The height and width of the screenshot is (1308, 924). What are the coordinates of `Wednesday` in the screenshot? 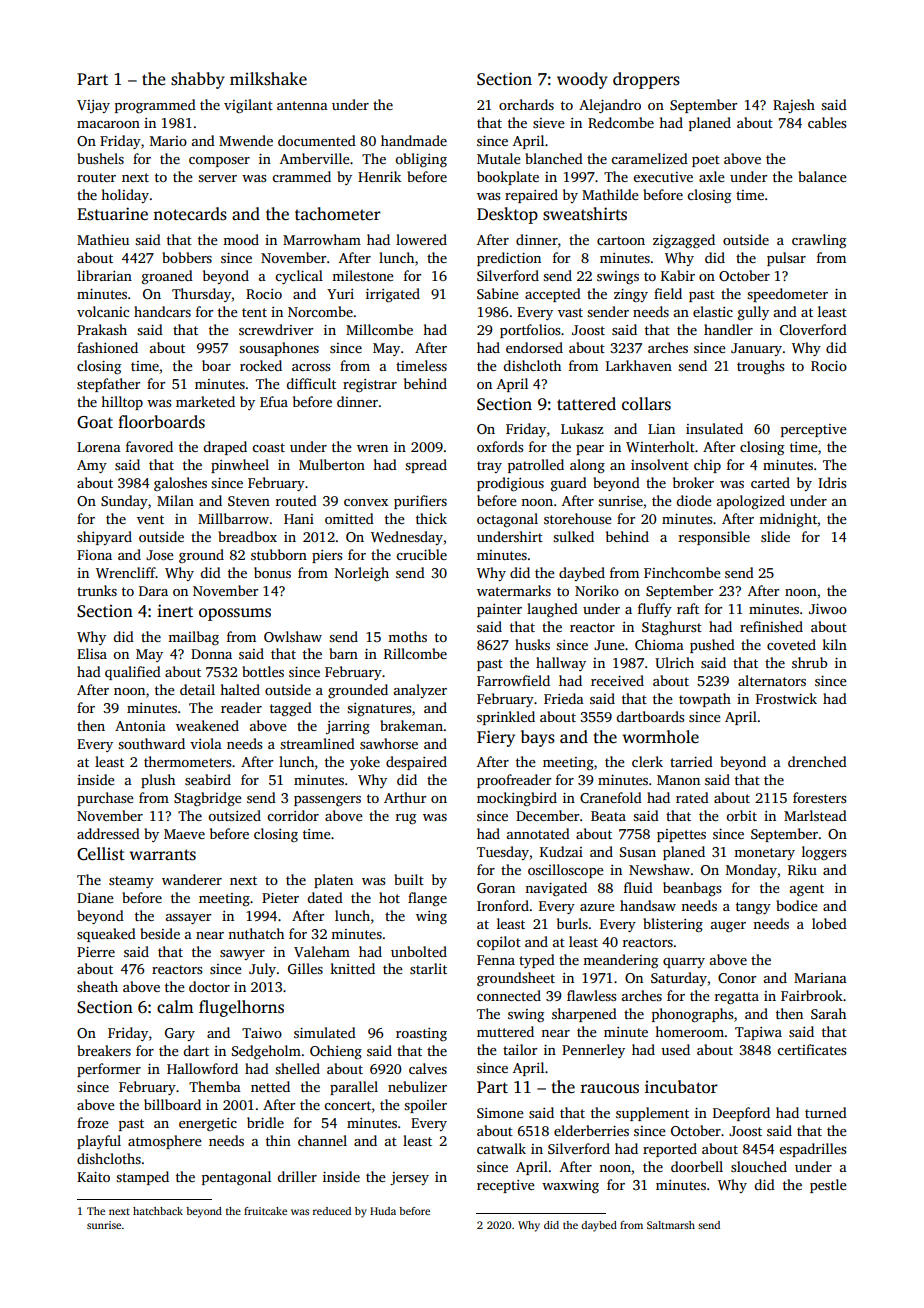 It's located at (407, 538).
